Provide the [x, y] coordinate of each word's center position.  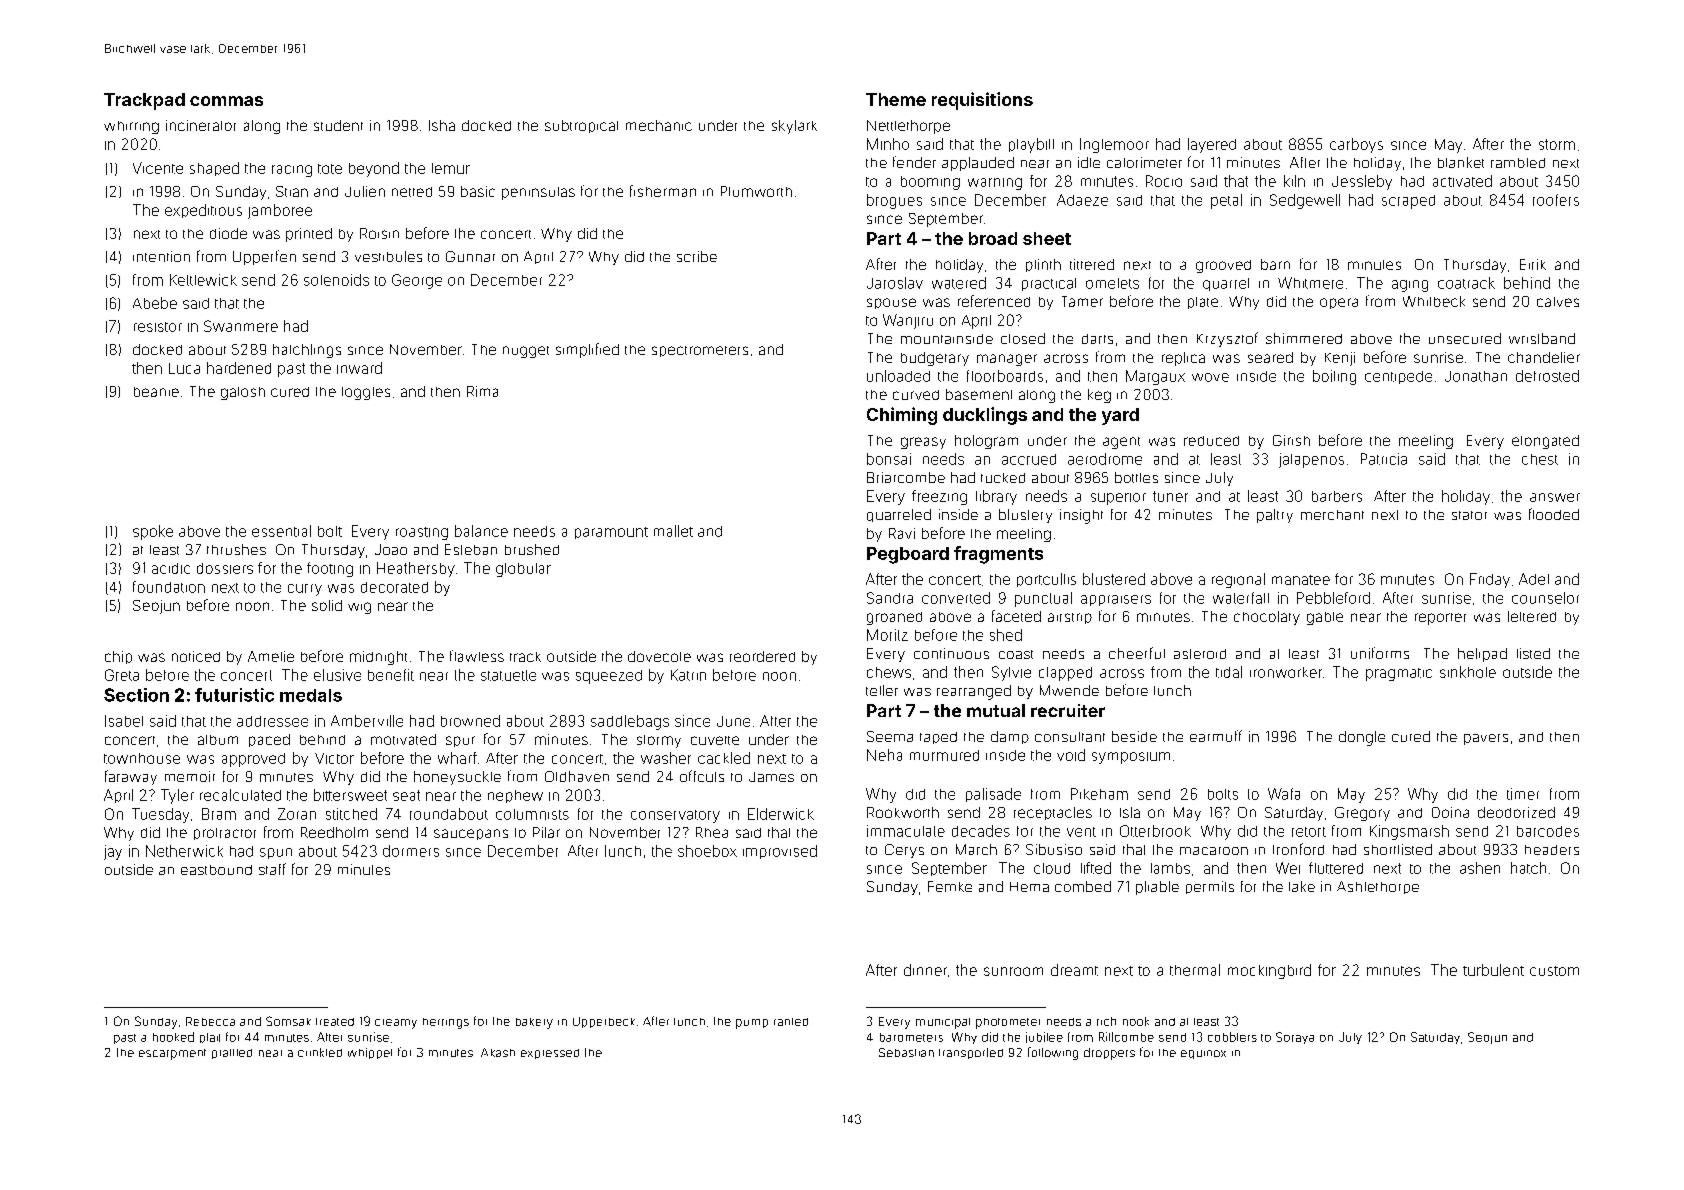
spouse [891, 303]
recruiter [1068, 710]
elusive [337, 675]
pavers [1486, 739]
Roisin [379, 233]
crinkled [320, 1052]
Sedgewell [1305, 201]
